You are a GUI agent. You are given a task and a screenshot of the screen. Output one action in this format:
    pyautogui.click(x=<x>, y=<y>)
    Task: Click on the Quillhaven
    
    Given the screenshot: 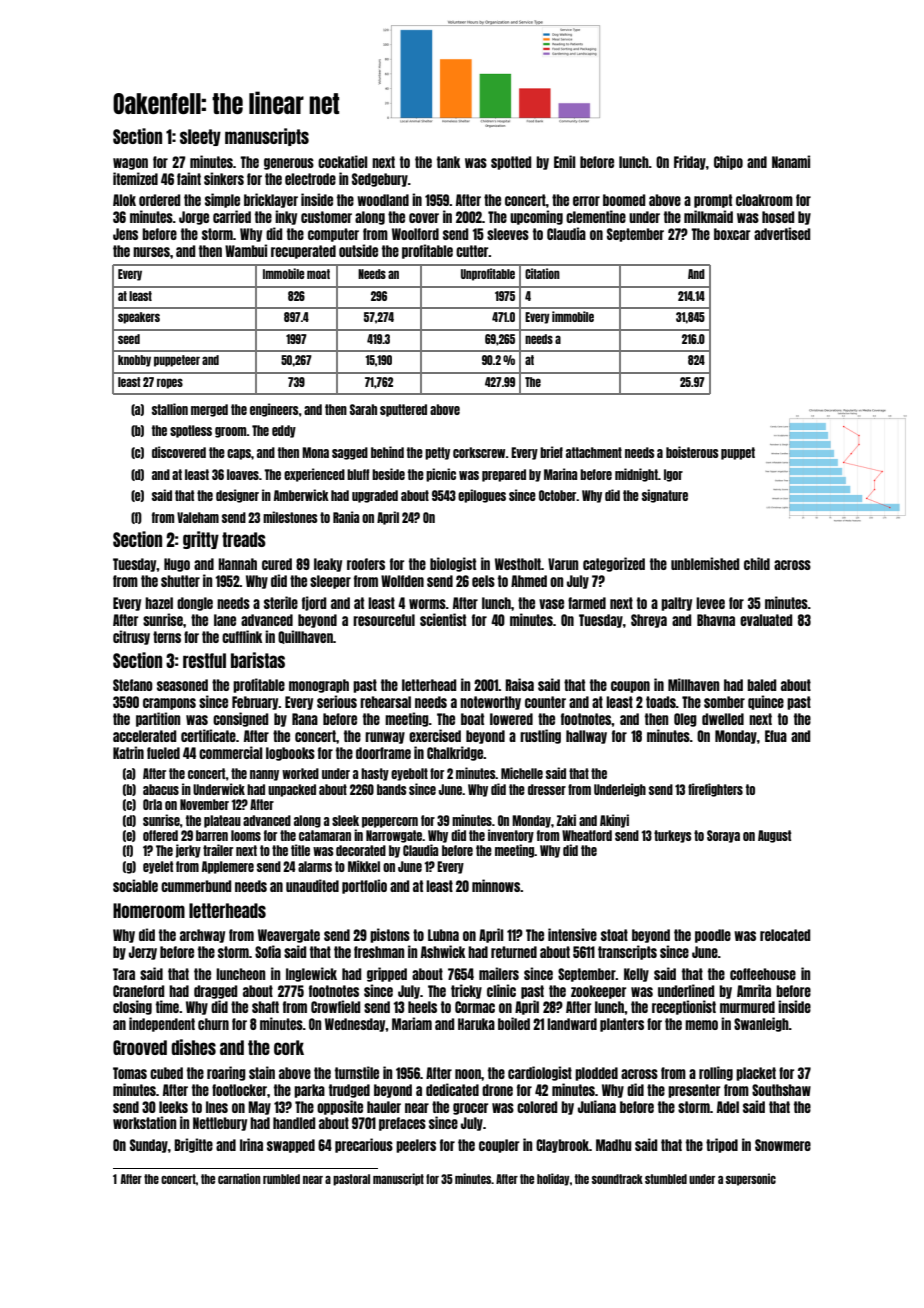 What is the action you would take?
    pyautogui.click(x=305, y=637)
